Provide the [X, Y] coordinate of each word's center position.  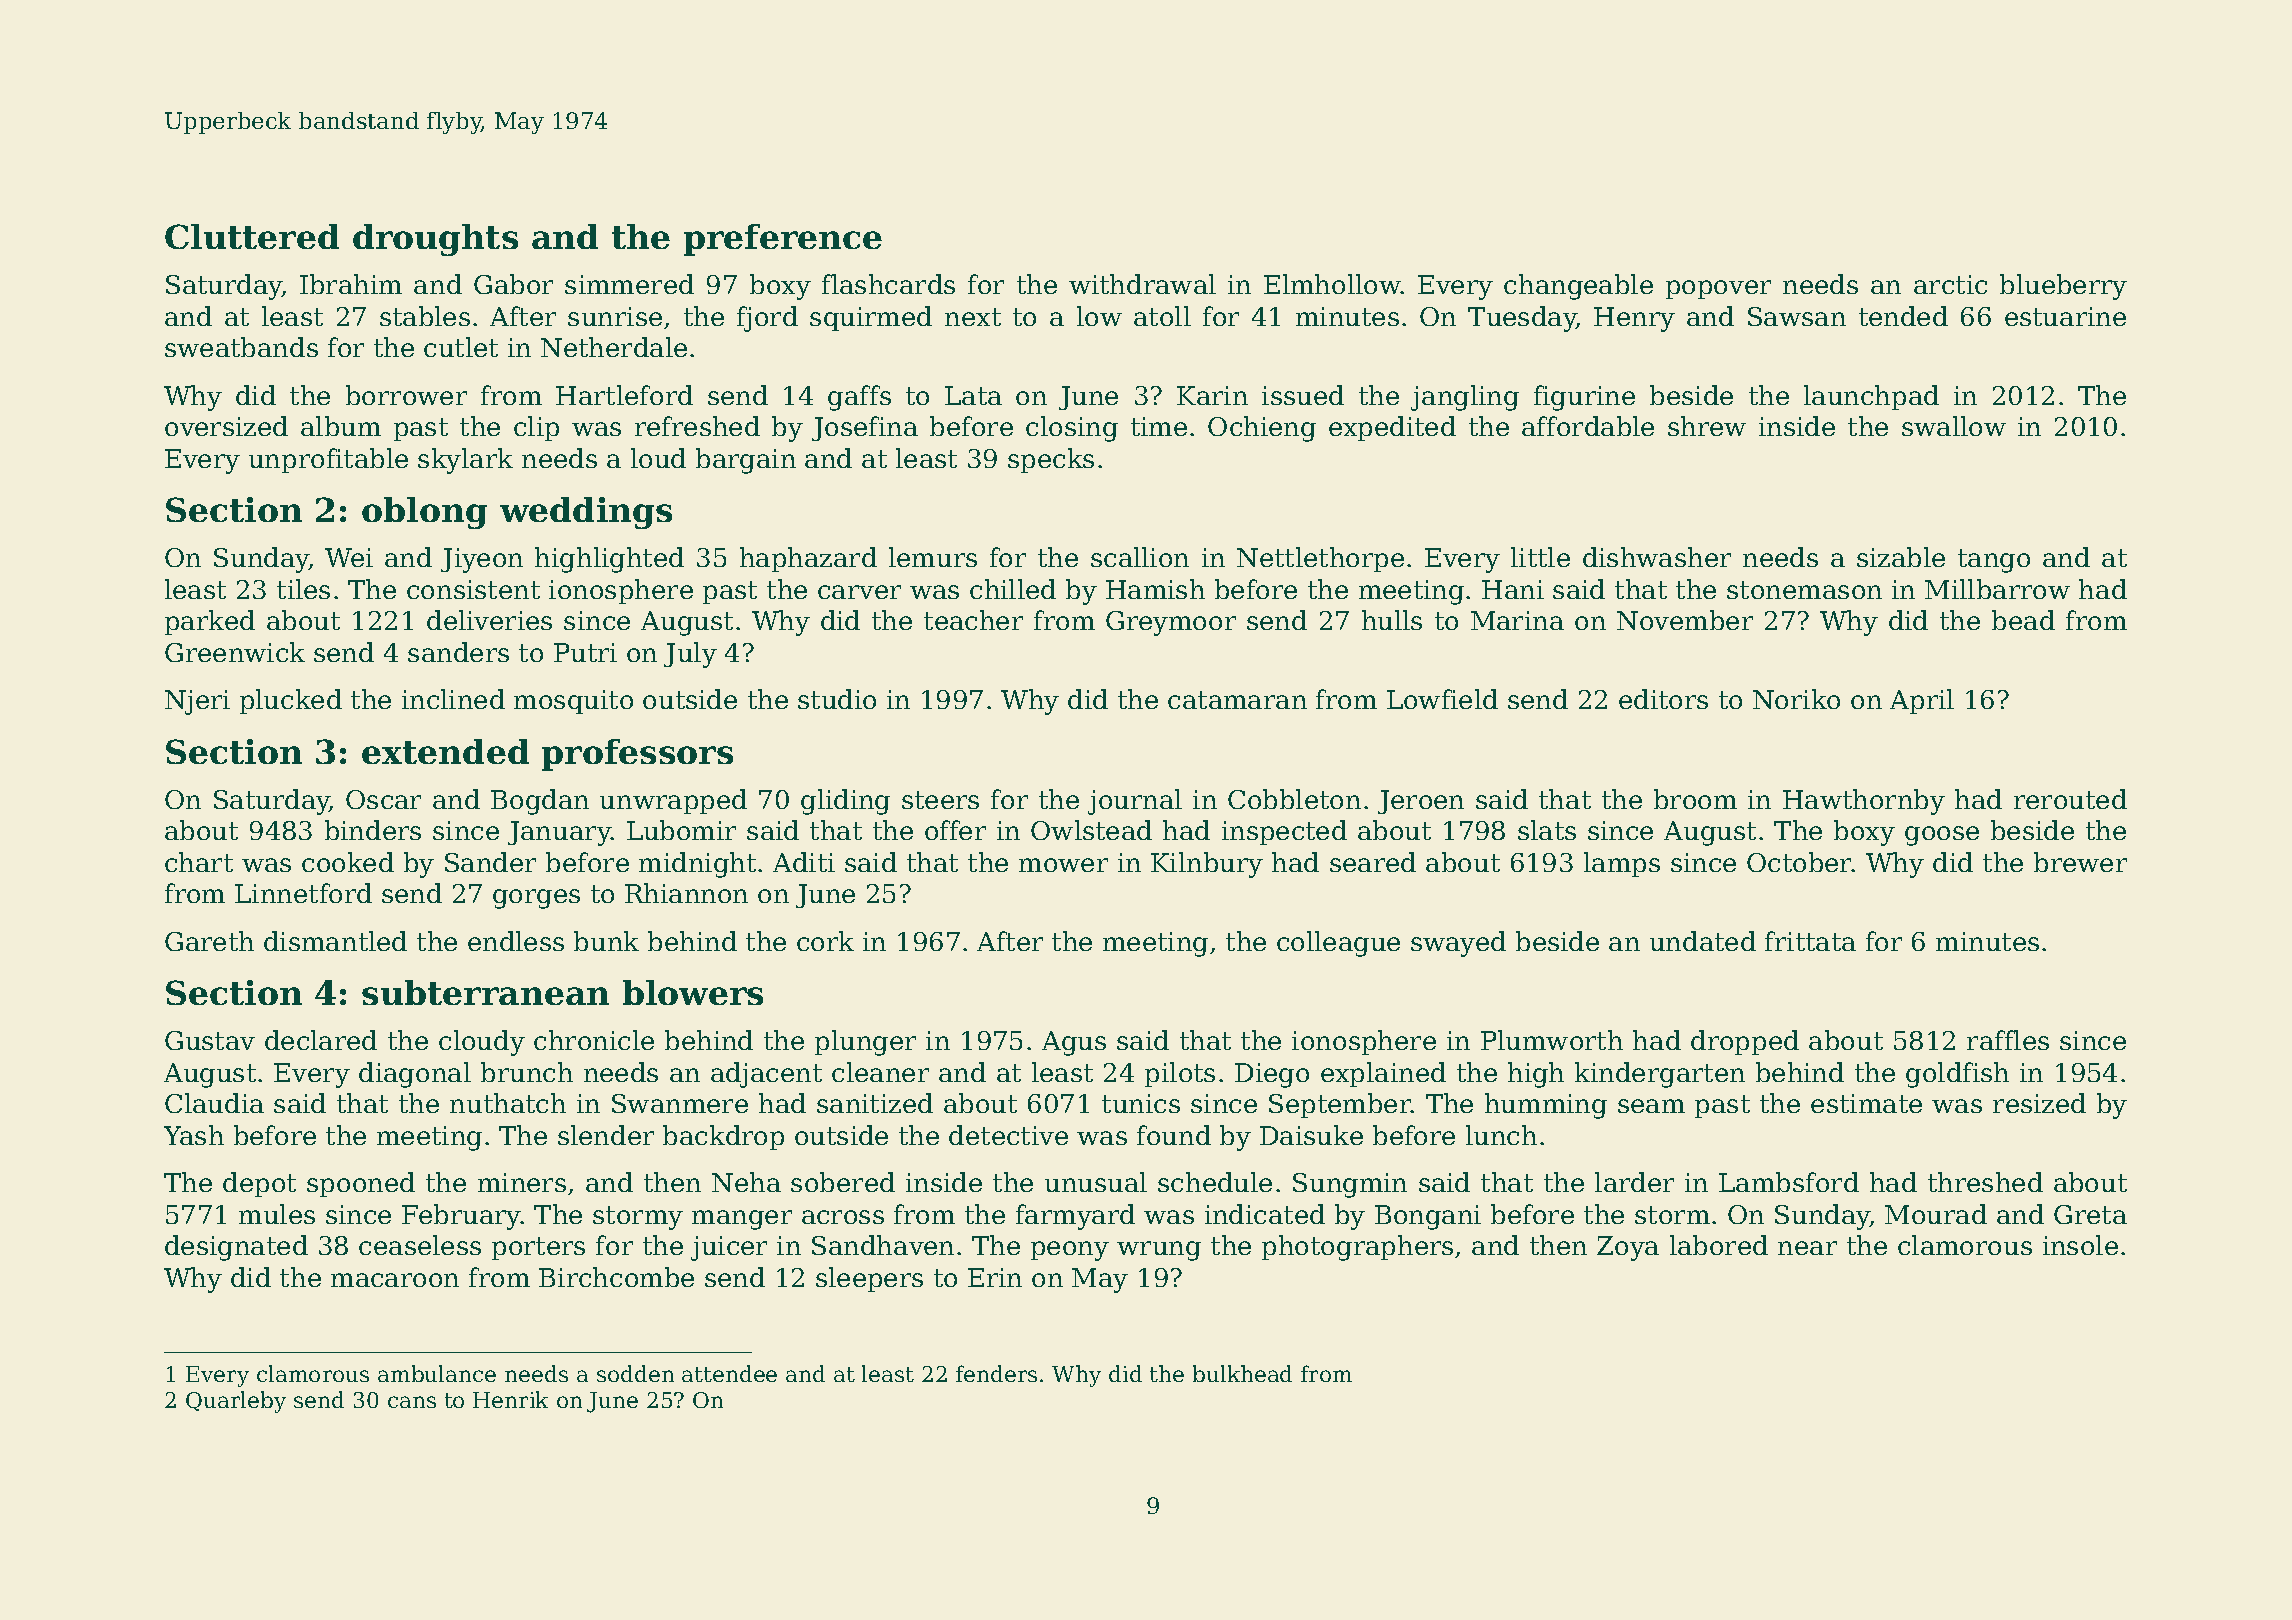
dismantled [335, 941]
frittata [1810, 941]
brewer [2080, 862]
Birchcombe [616, 1277]
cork [825, 941]
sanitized [875, 1103]
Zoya [1628, 1248]
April [1922, 701]
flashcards [888, 284]
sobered [843, 1182]
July [690, 655]
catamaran [1237, 700]
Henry [1634, 319]
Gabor [513, 284]
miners [522, 1182]
